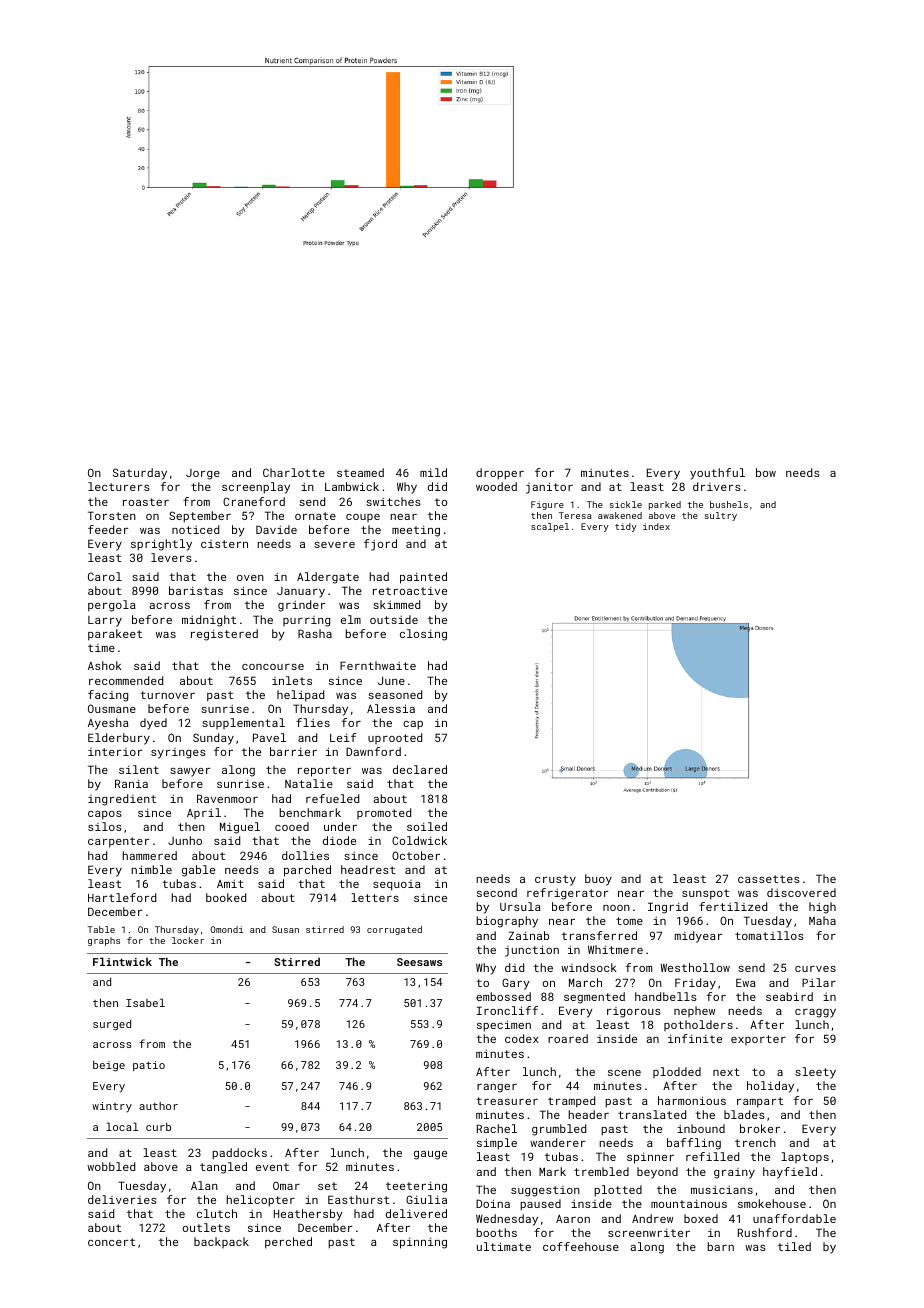 The height and width of the page is (1308, 924). I want to click on cistern, so click(224, 544).
